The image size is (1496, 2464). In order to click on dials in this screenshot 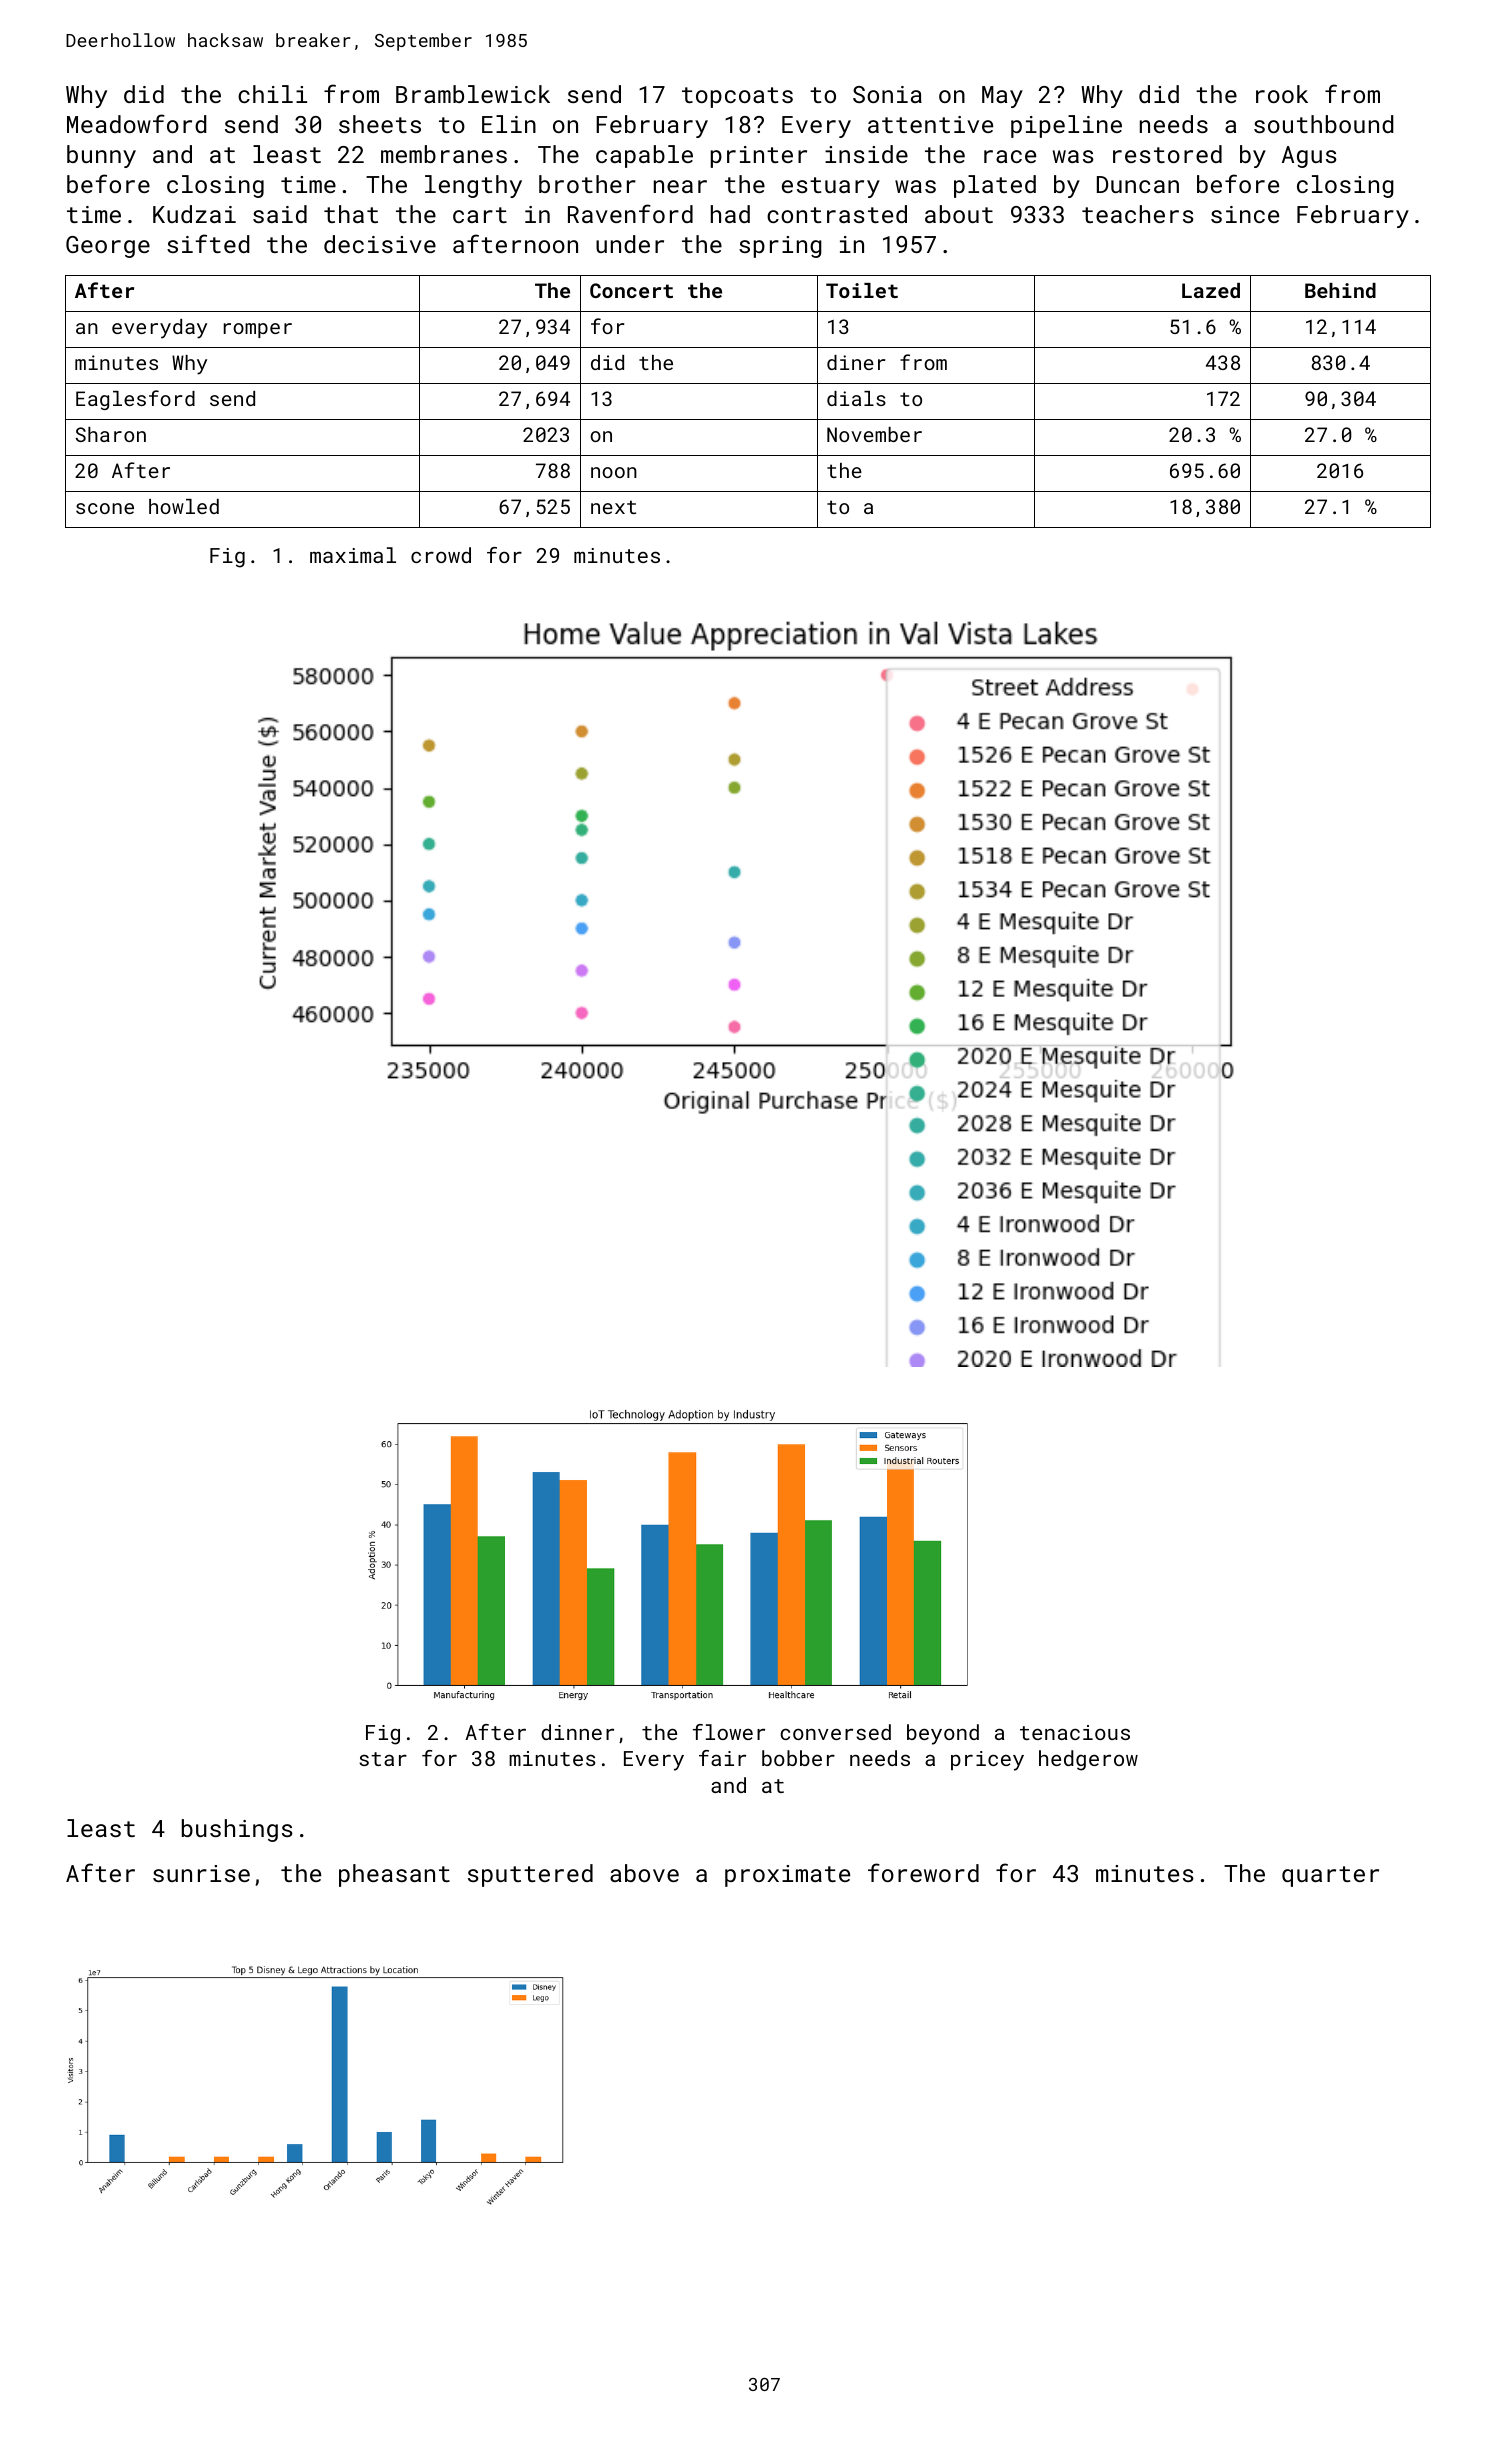, I will do `click(856, 398)`.
